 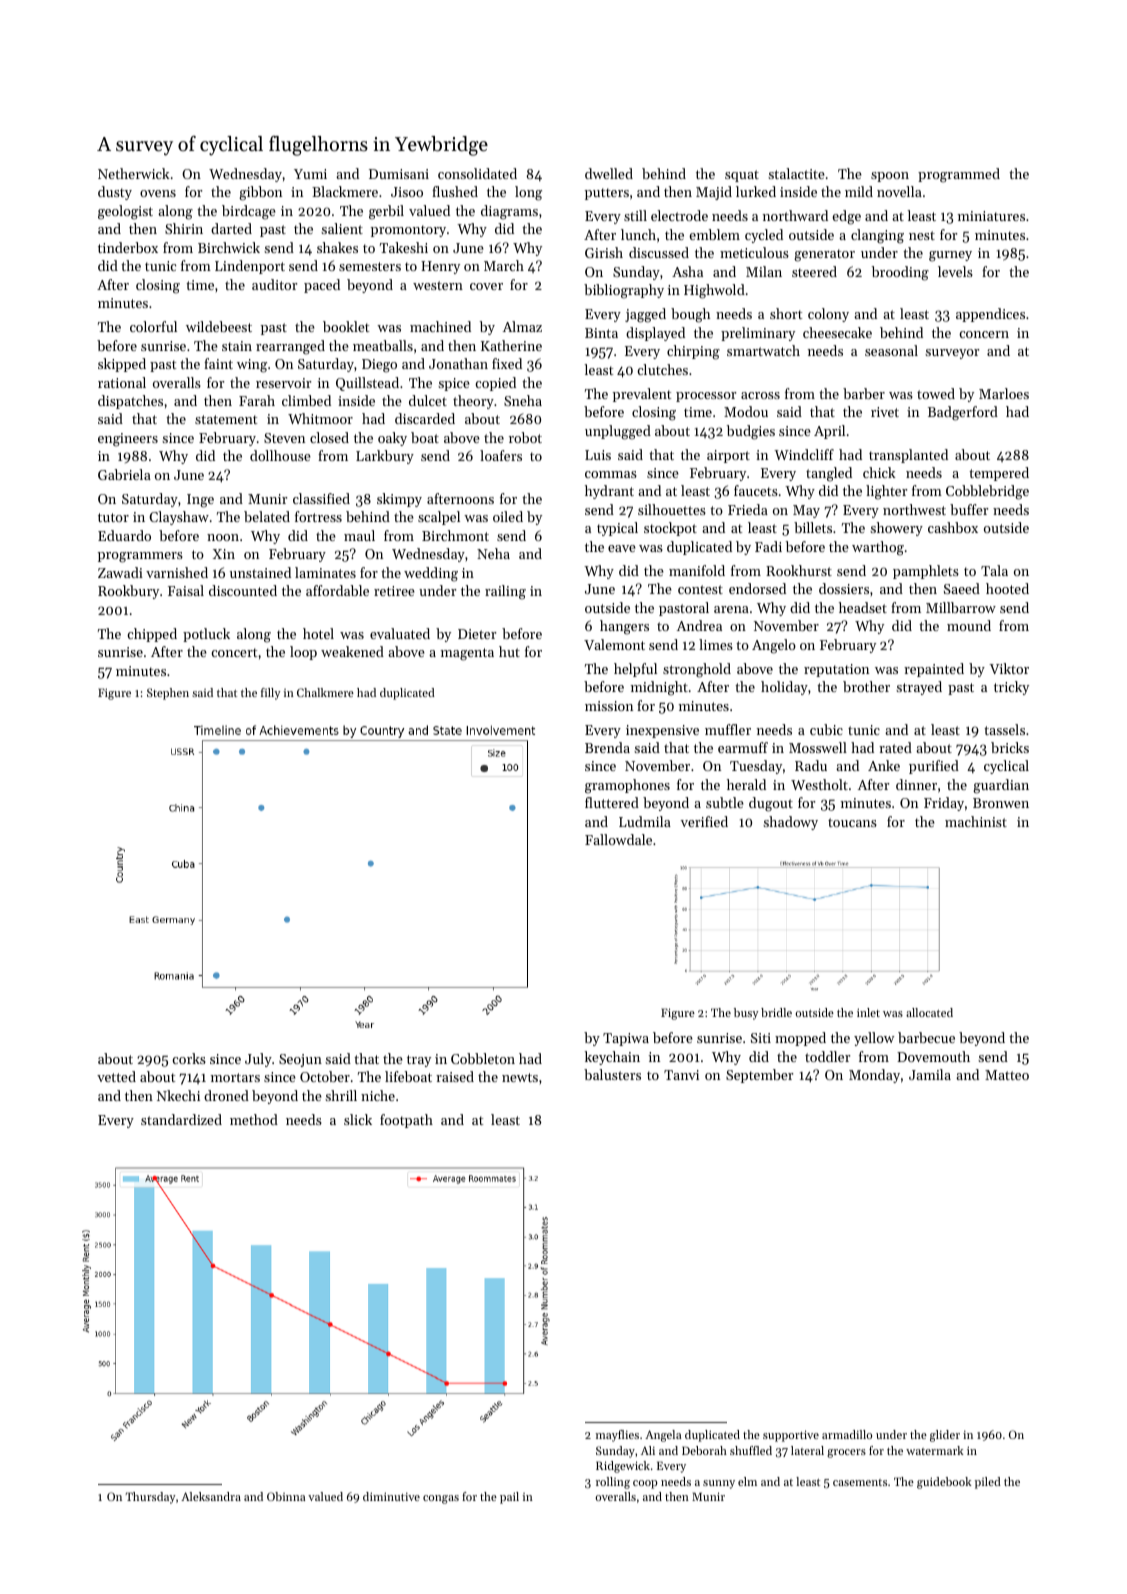 I want to click on vetted, so click(x=116, y=1076).
